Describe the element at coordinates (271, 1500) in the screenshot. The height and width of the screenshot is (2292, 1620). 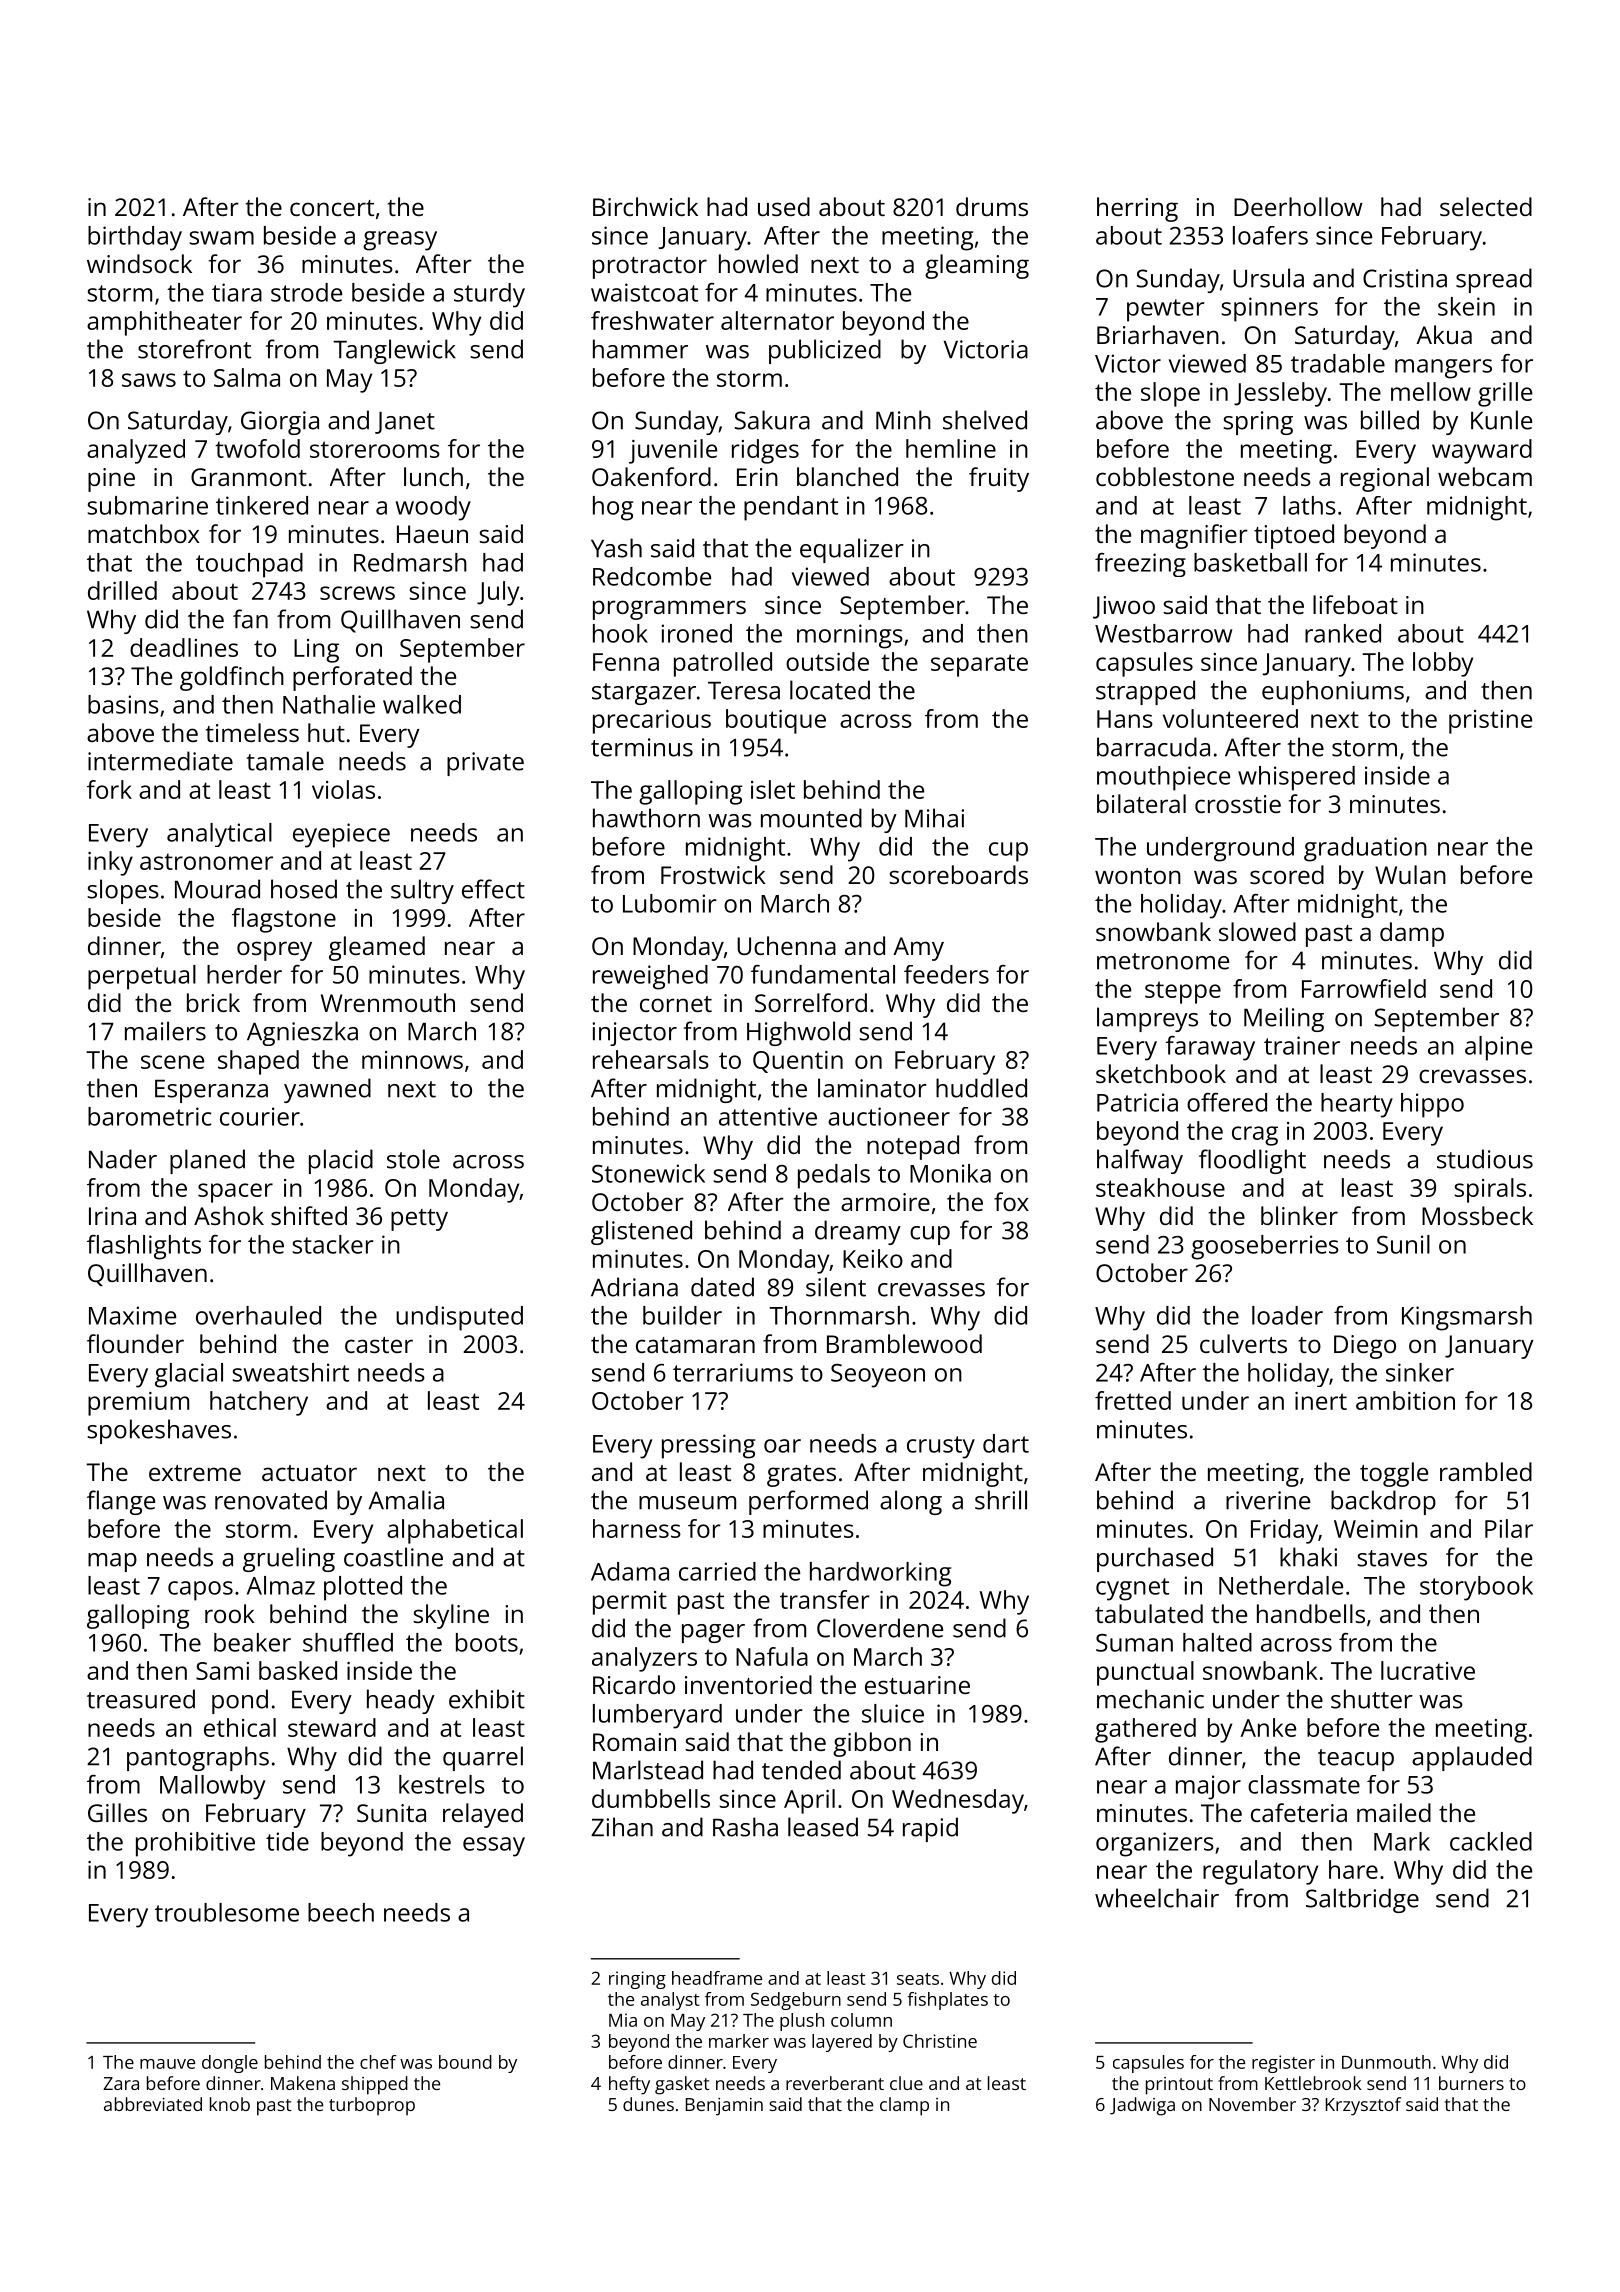
I see `renovated` at that location.
